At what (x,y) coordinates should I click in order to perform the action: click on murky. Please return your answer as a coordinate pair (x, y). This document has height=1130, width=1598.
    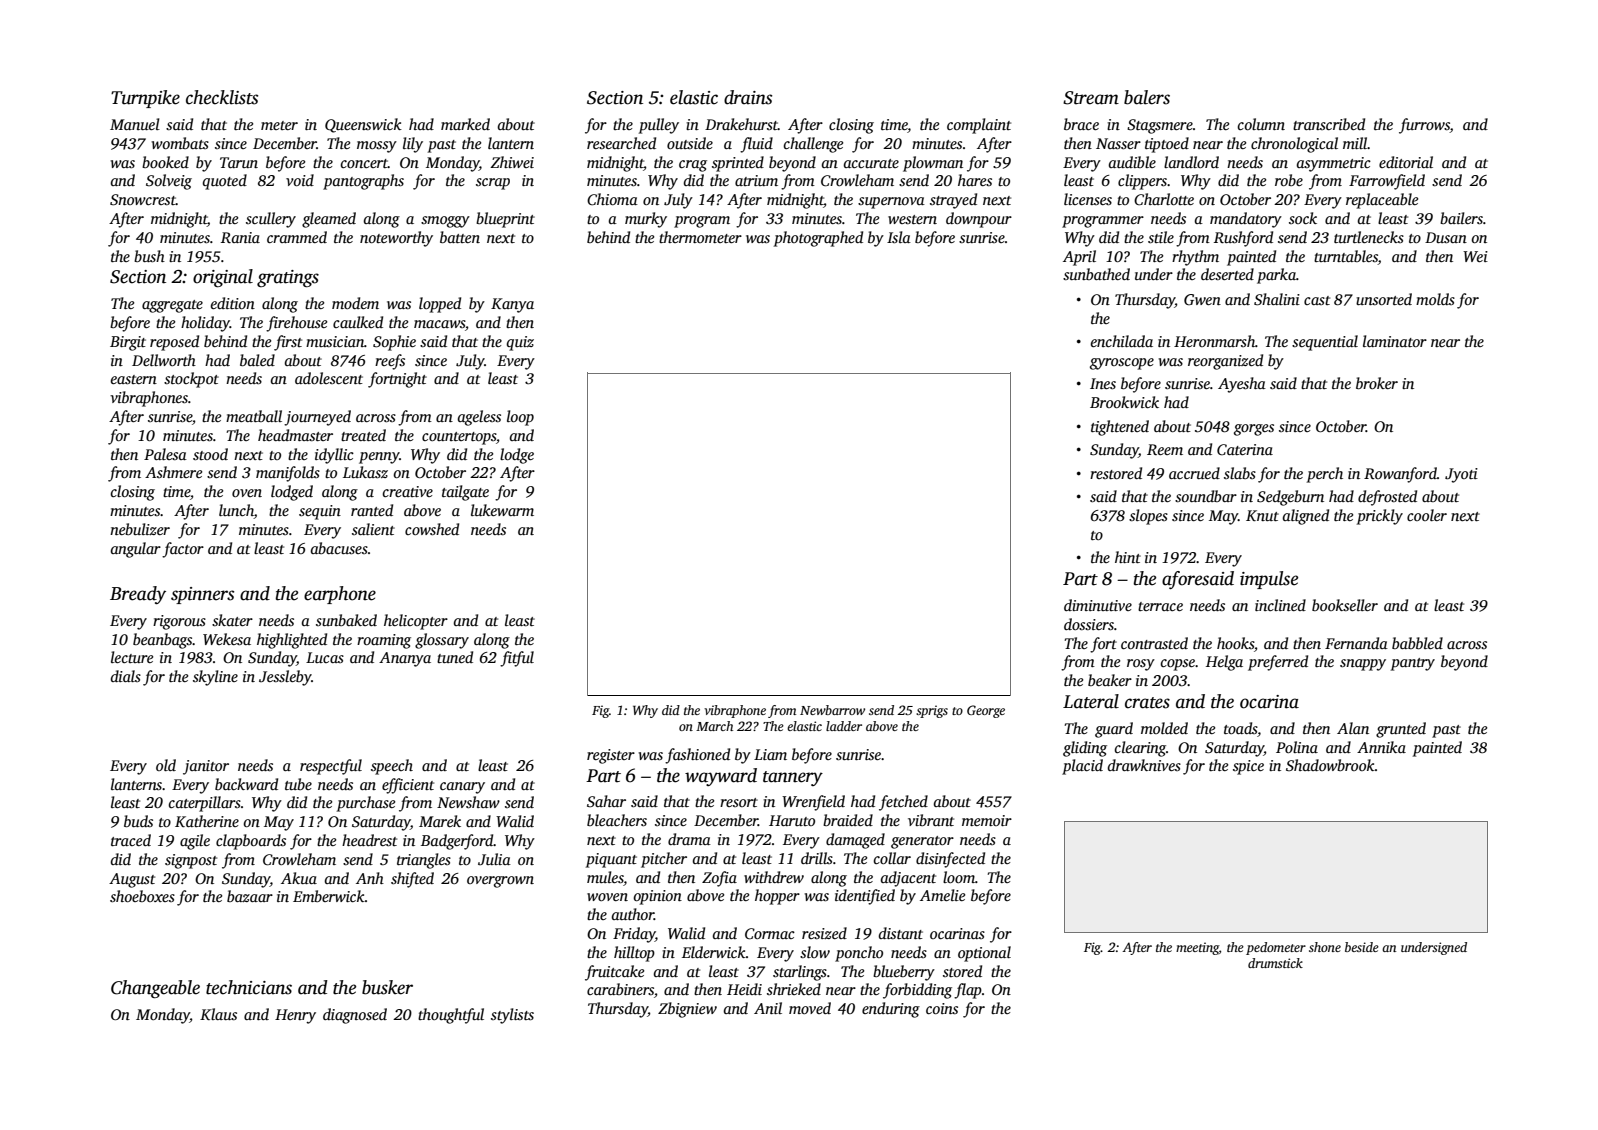
    Looking at the image, I should click on (646, 220).
